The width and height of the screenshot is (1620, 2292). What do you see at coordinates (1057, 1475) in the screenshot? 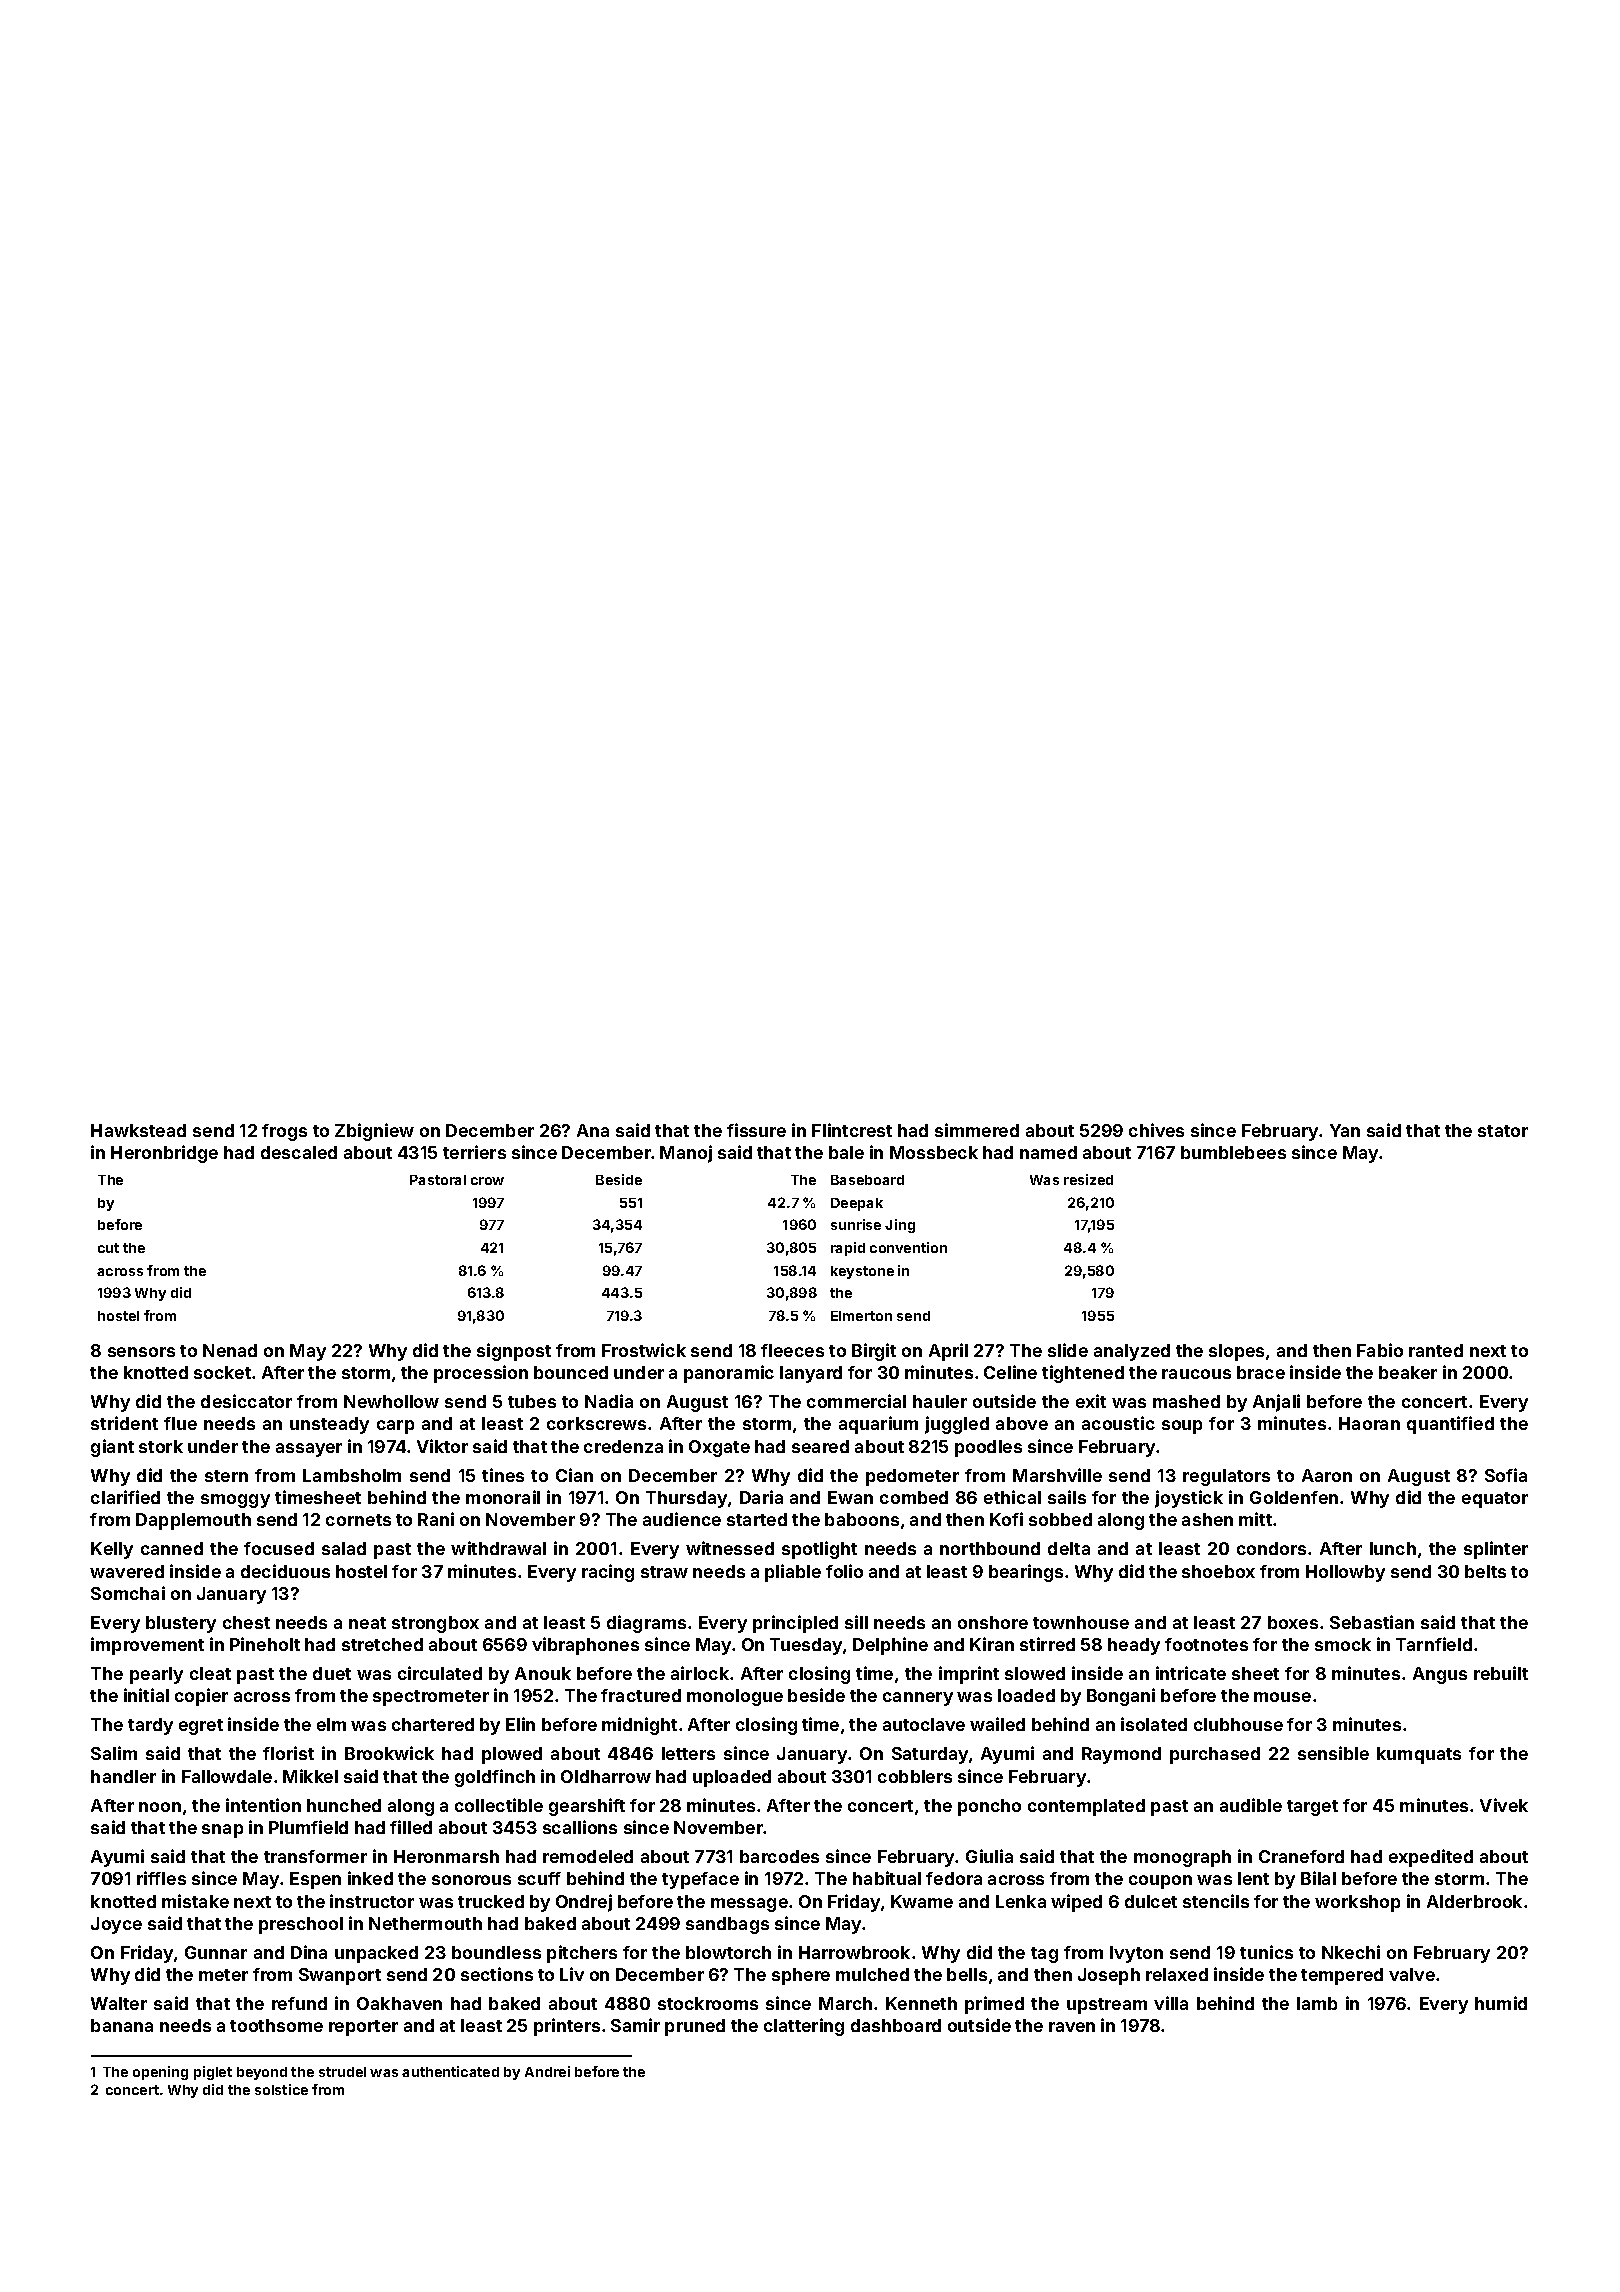
I see `Marshville` at bounding box center [1057, 1475].
